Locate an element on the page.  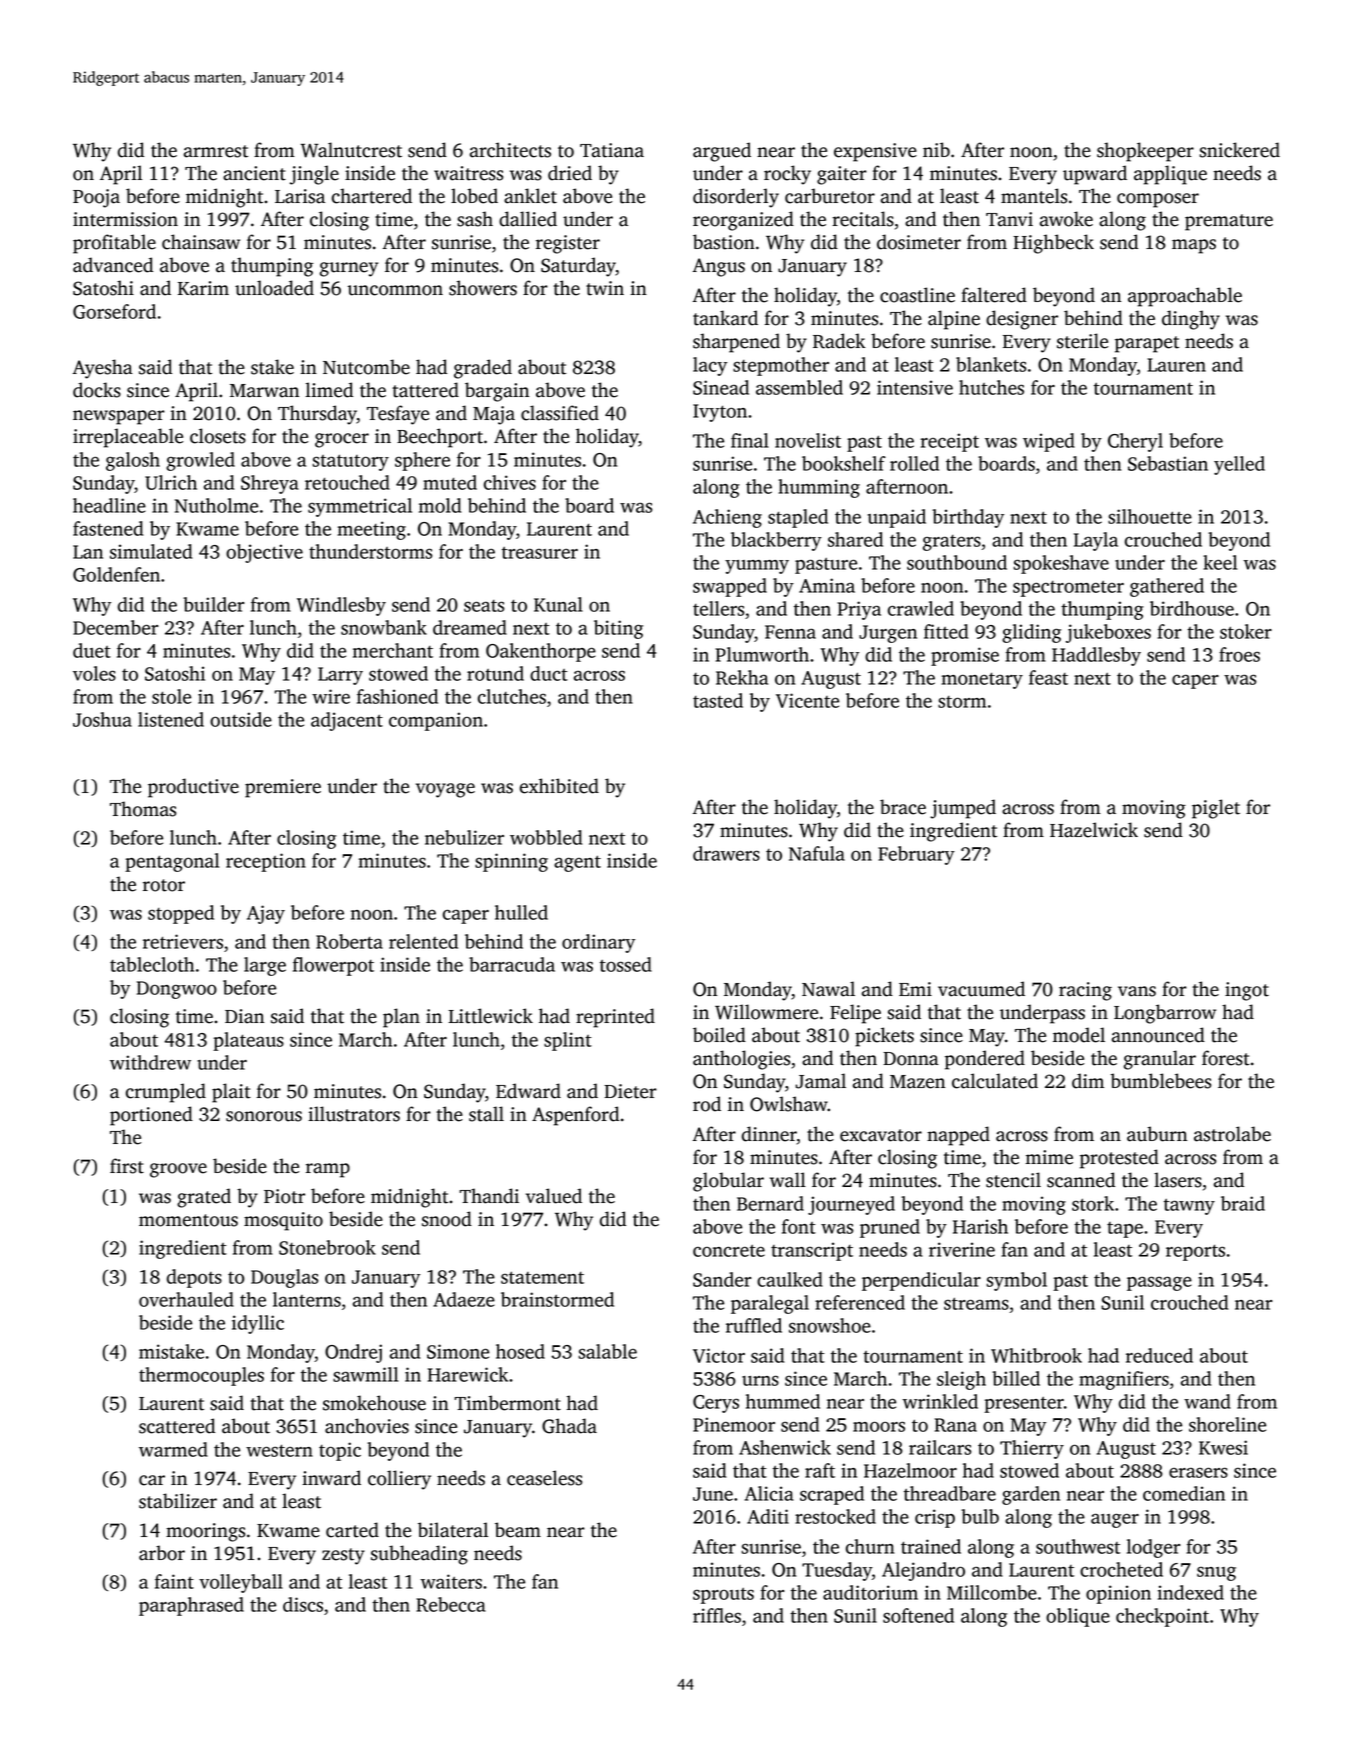
upward is located at coordinates (1095, 175).
